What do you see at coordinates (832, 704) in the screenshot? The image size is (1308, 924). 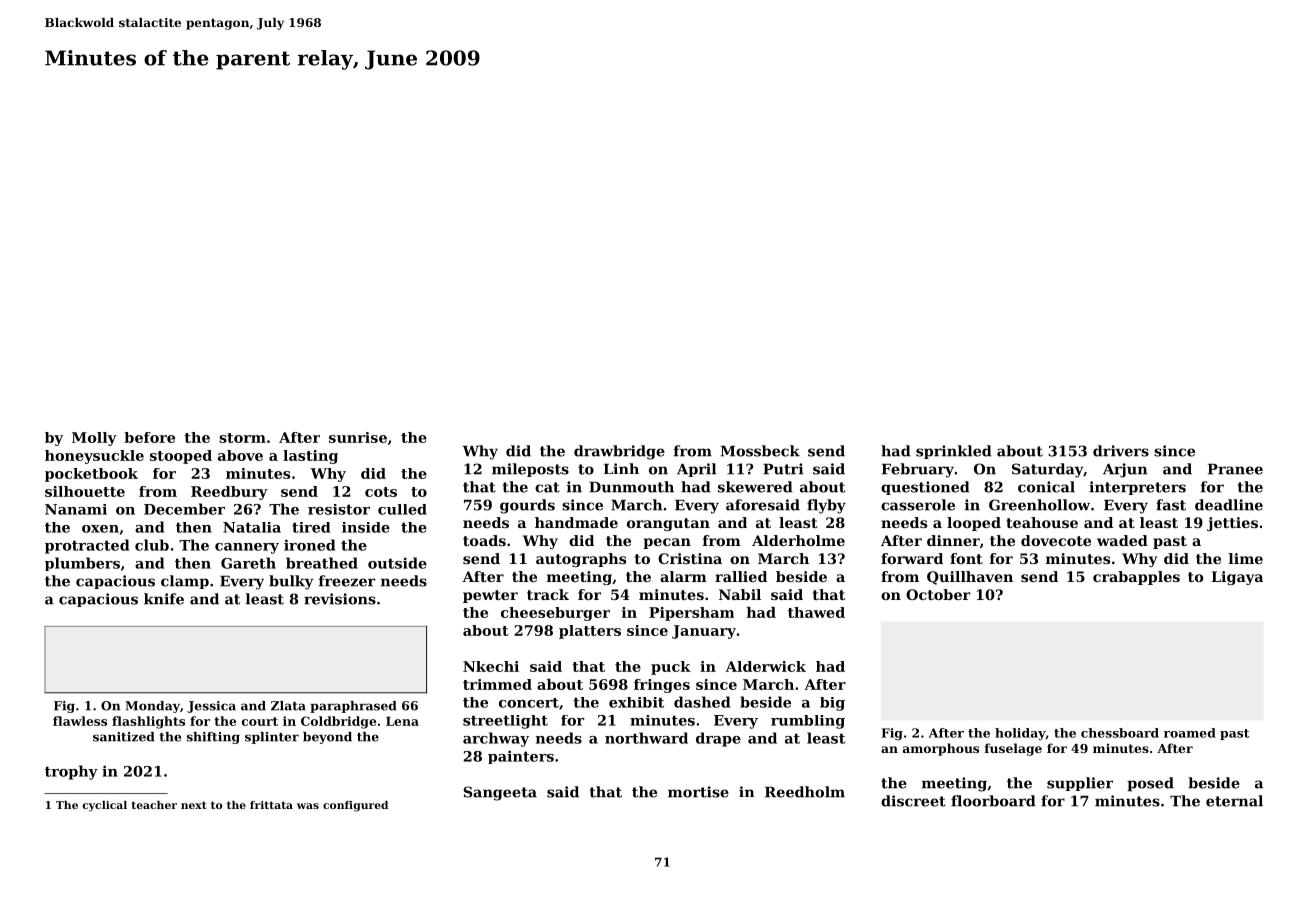 I see `big` at bounding box center [832, 704].
